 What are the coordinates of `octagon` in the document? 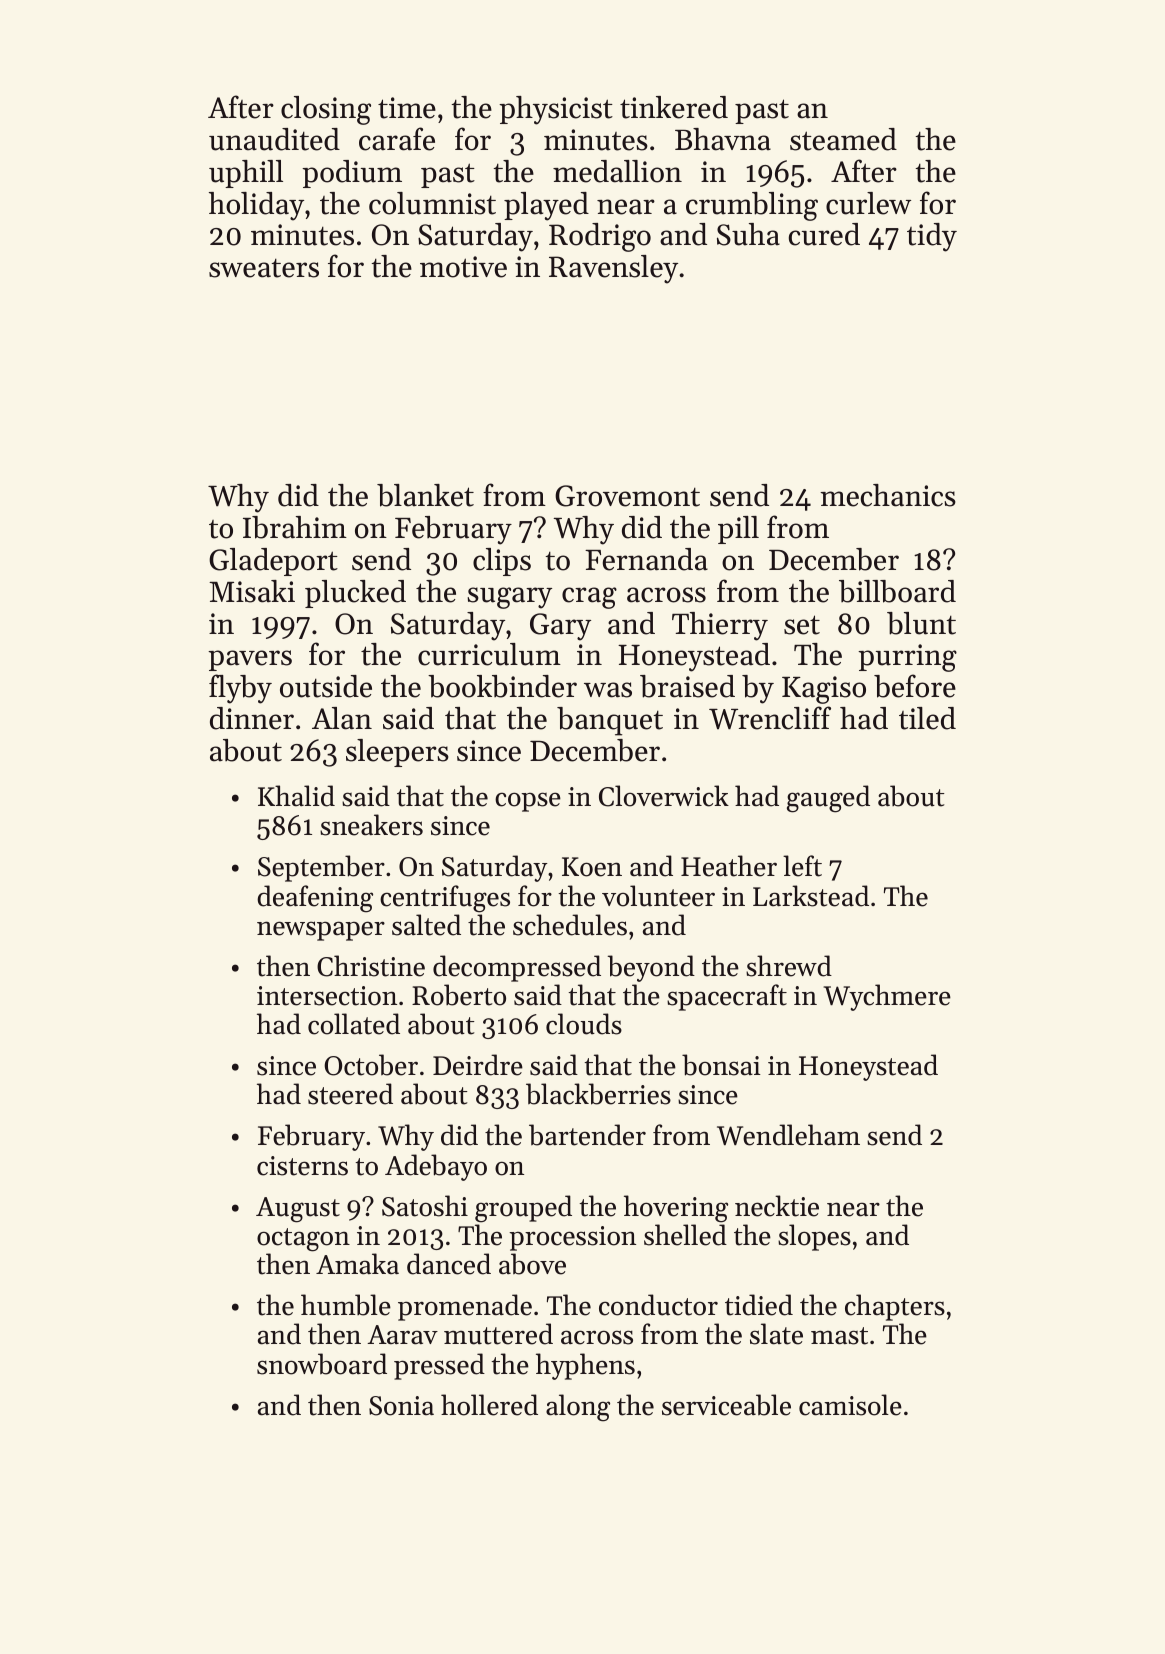 It's located at (303, 1240).
